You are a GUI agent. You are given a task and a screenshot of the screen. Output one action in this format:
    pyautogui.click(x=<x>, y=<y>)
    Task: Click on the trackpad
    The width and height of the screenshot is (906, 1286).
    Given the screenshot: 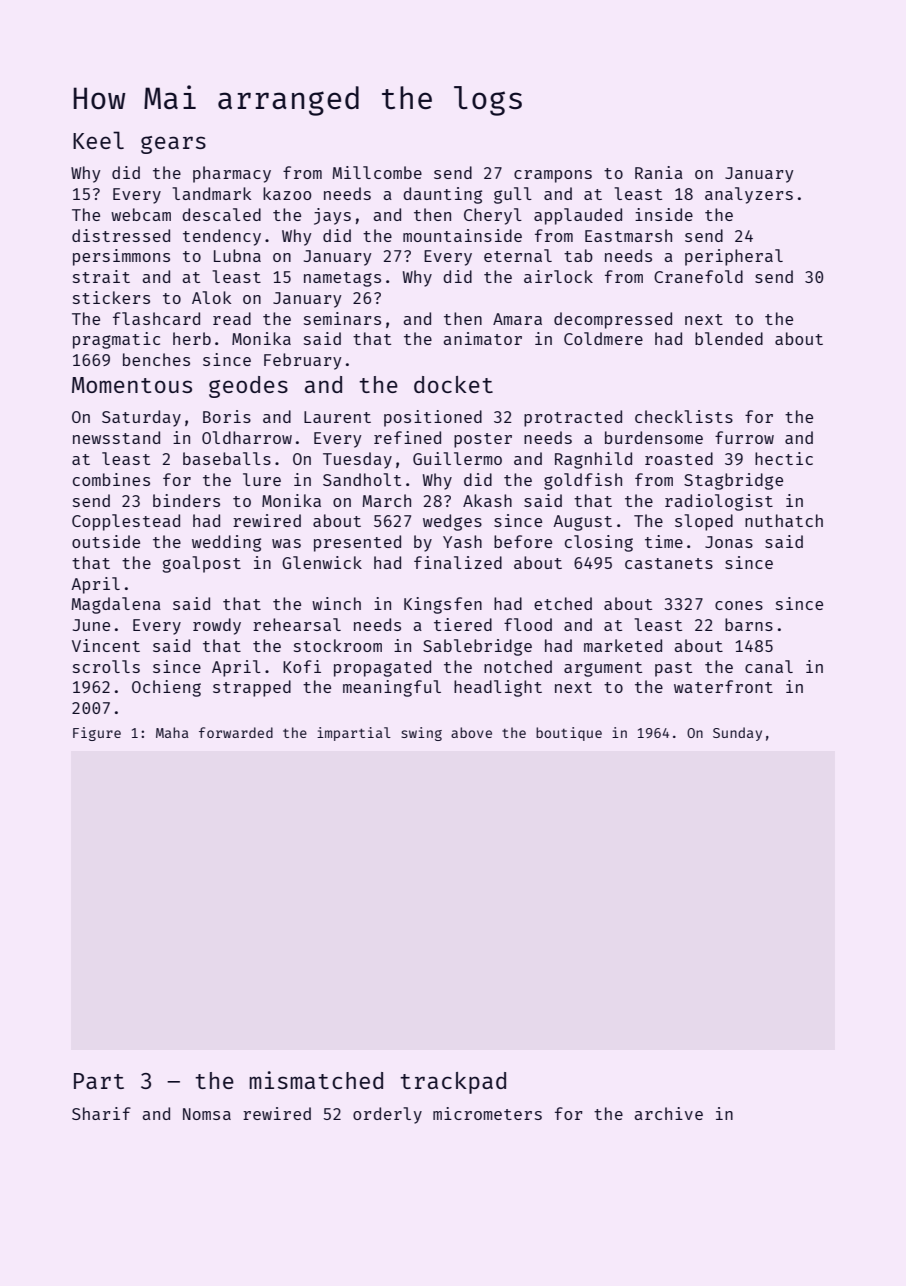 What is the action you would take?
    pyautogui.click(x=453, y=1083)
